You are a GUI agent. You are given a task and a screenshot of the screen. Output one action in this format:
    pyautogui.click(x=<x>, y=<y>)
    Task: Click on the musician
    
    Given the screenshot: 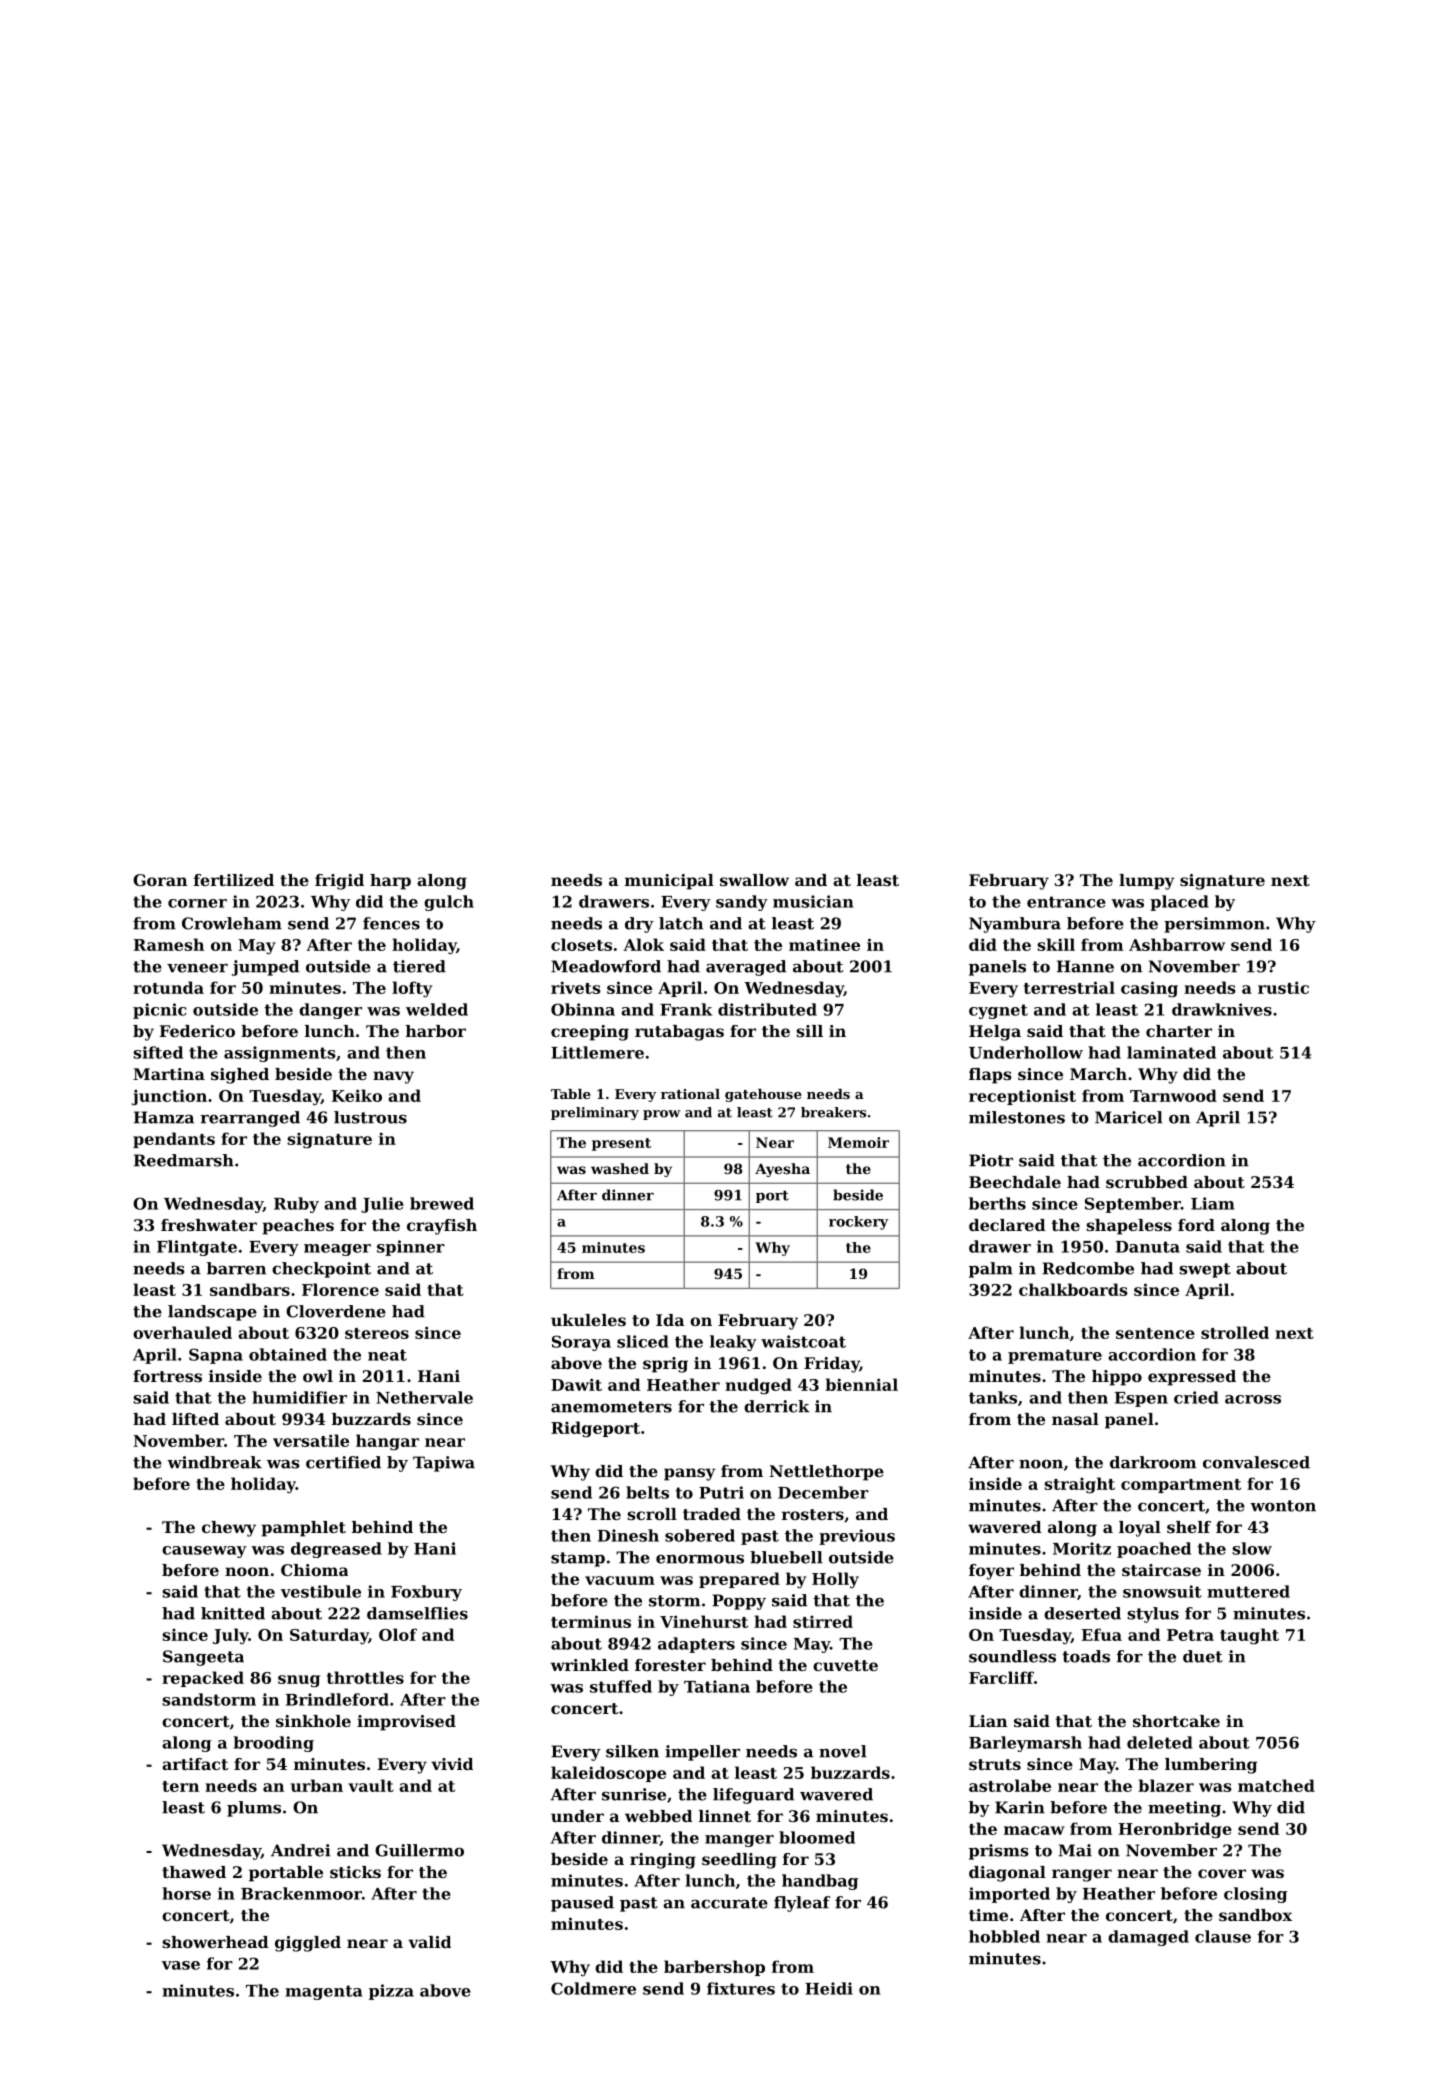 What is the action you would take?
    pyautogui.click(x=813, y=901)
